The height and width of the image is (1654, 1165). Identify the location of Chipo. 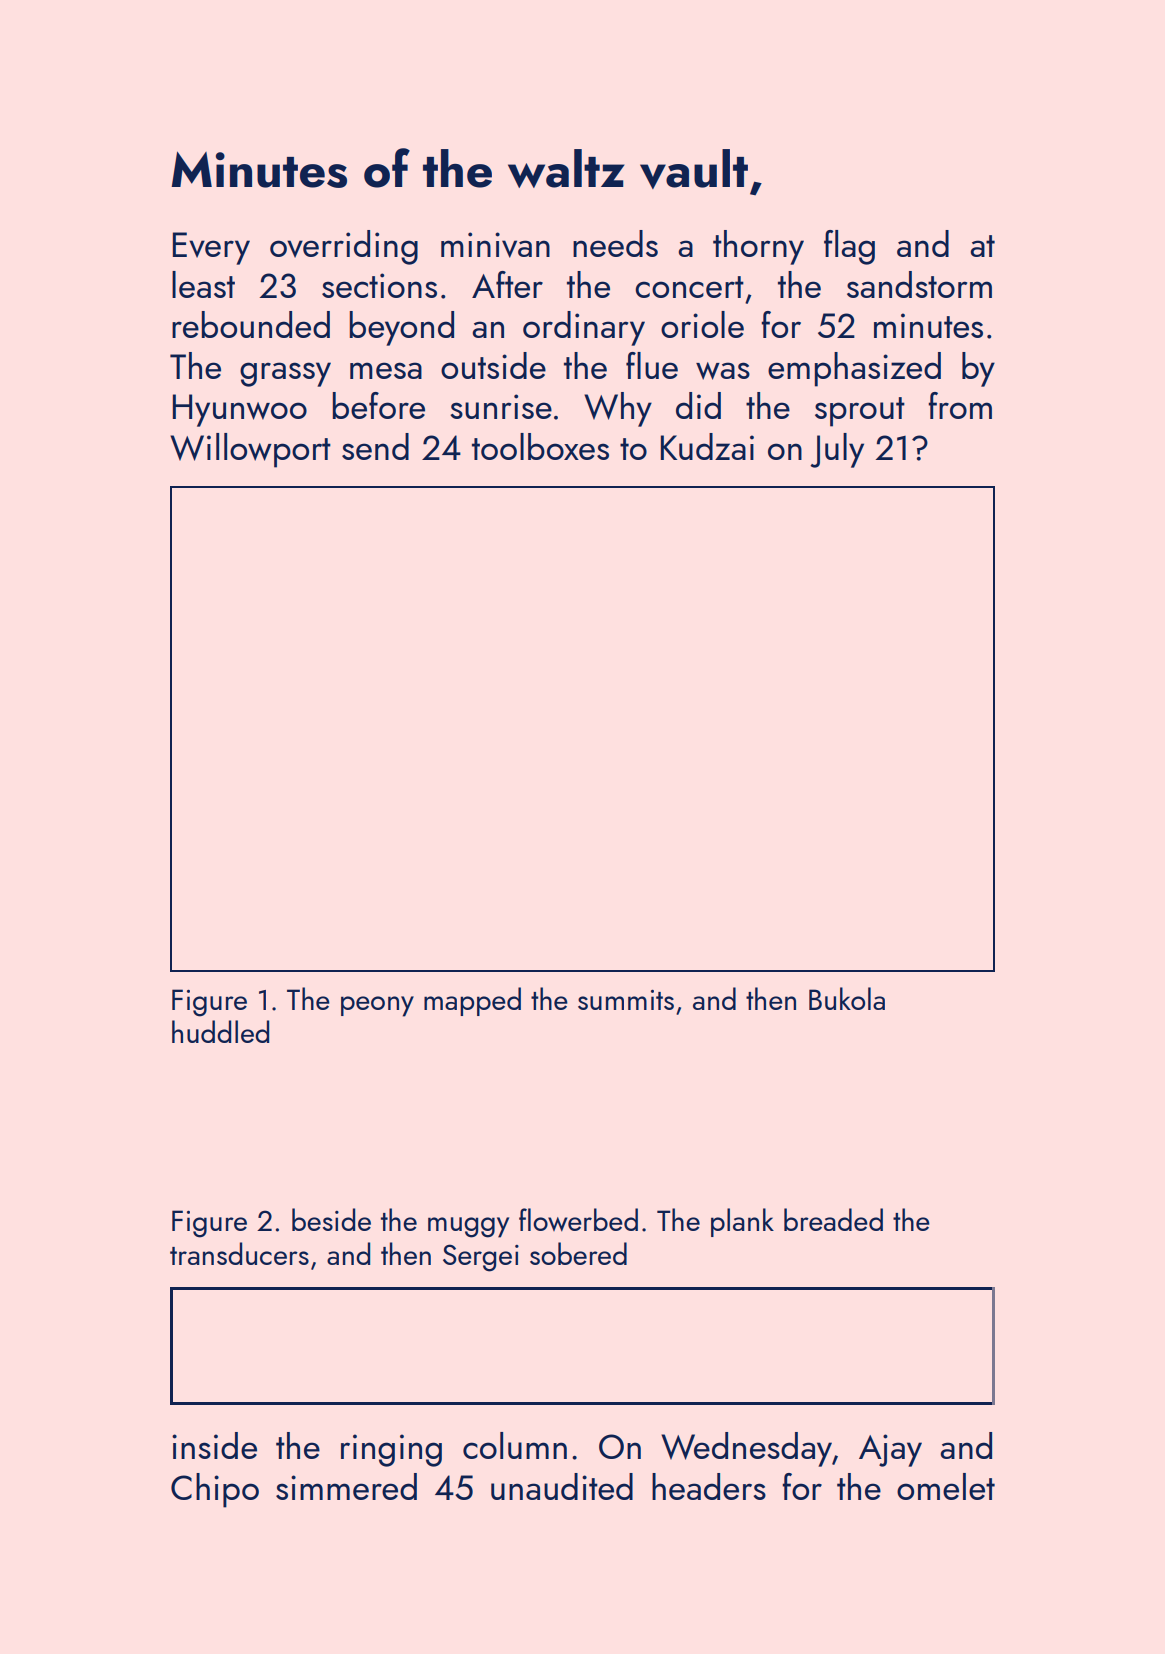
(215, 1490).
